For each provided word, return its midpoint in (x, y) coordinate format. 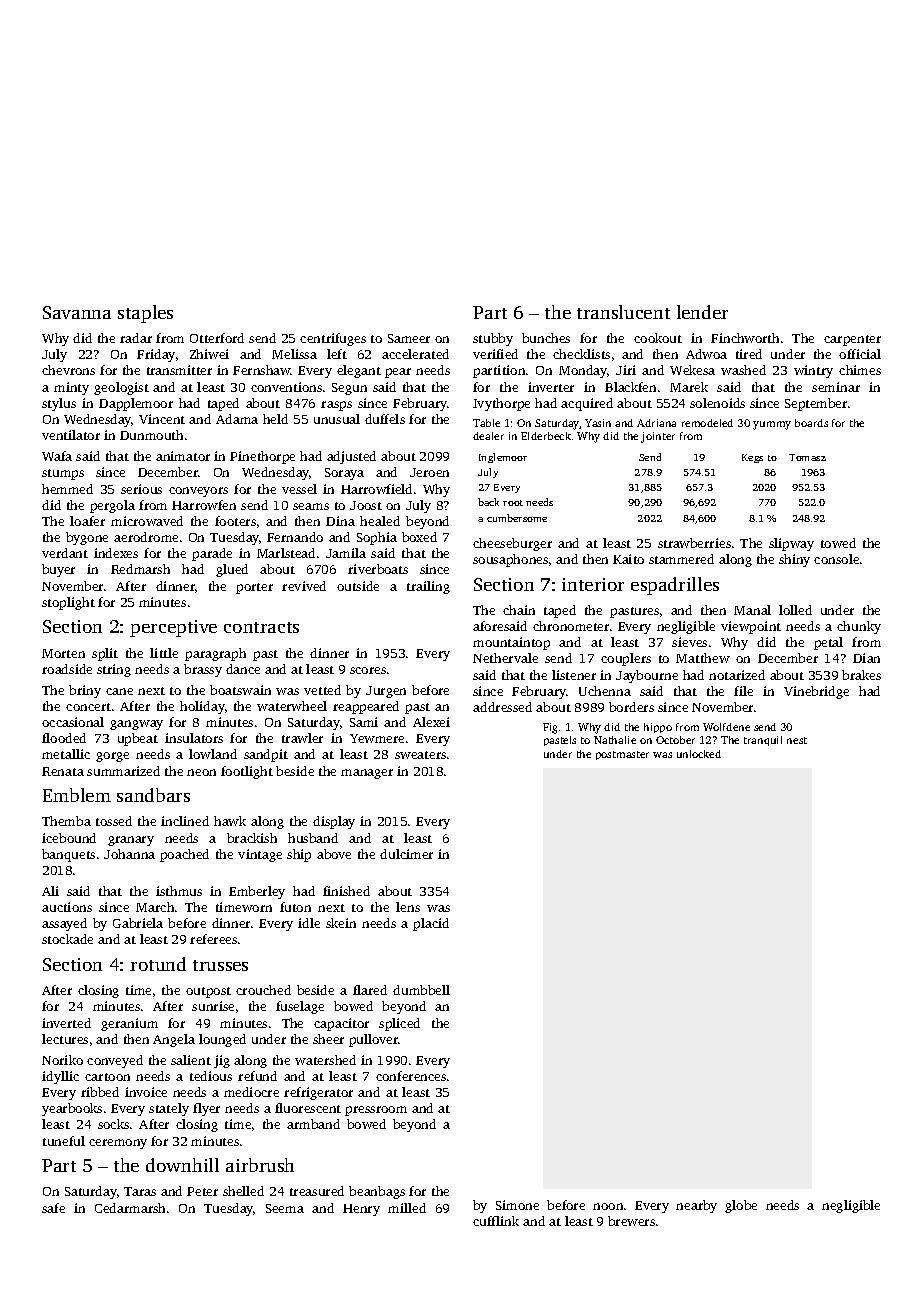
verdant (65, 553)
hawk (230, 821)
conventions (286, 387)
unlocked (699, 754)
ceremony (118, 1144)
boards (811, 423)
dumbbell (421, 990)
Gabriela (138, 923)
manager (367, 774)
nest (797, 740)
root (513, 503)
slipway (791, 544)
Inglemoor (503, 458)
